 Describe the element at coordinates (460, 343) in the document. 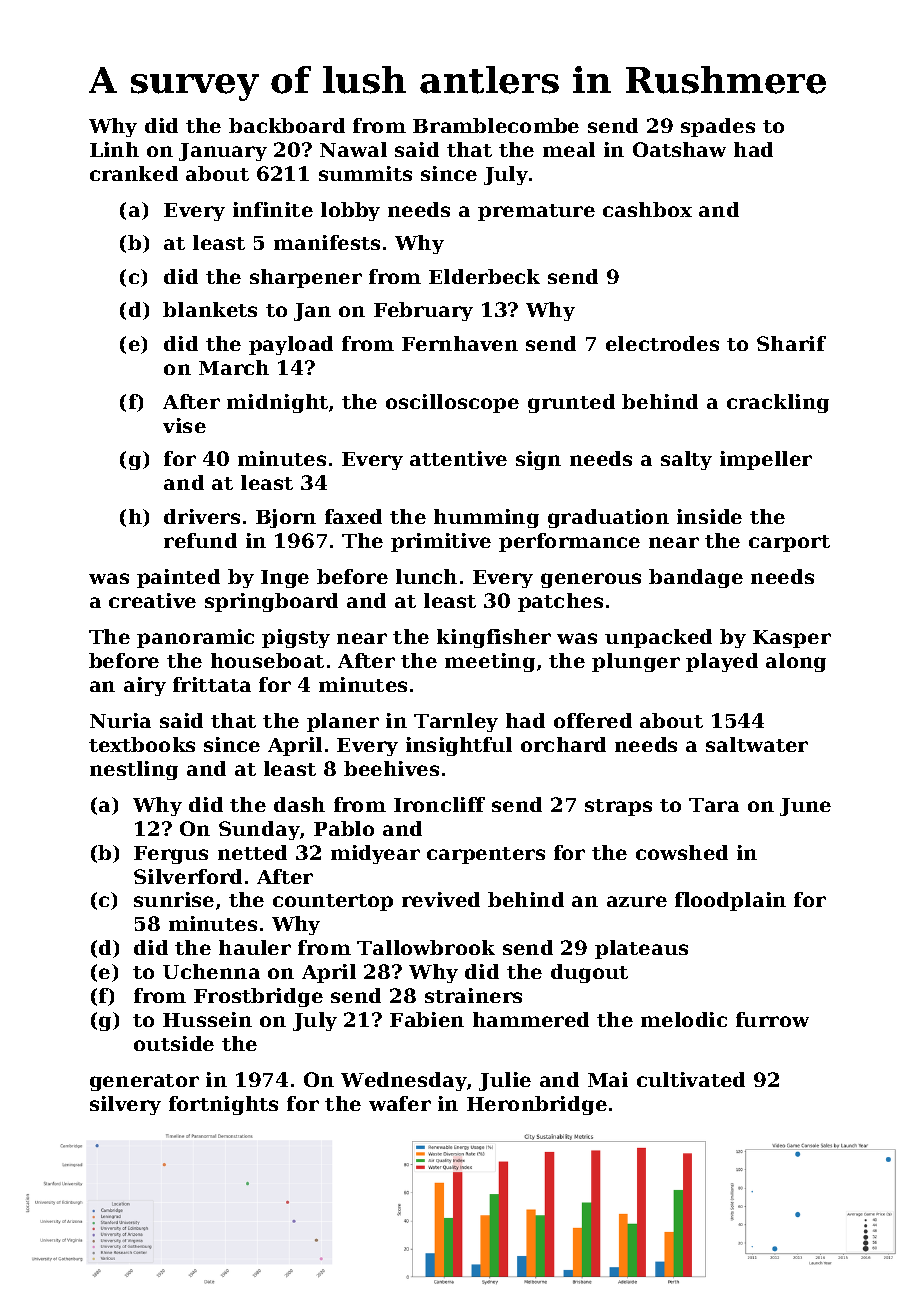

I see `Fernhaven` at that location.
